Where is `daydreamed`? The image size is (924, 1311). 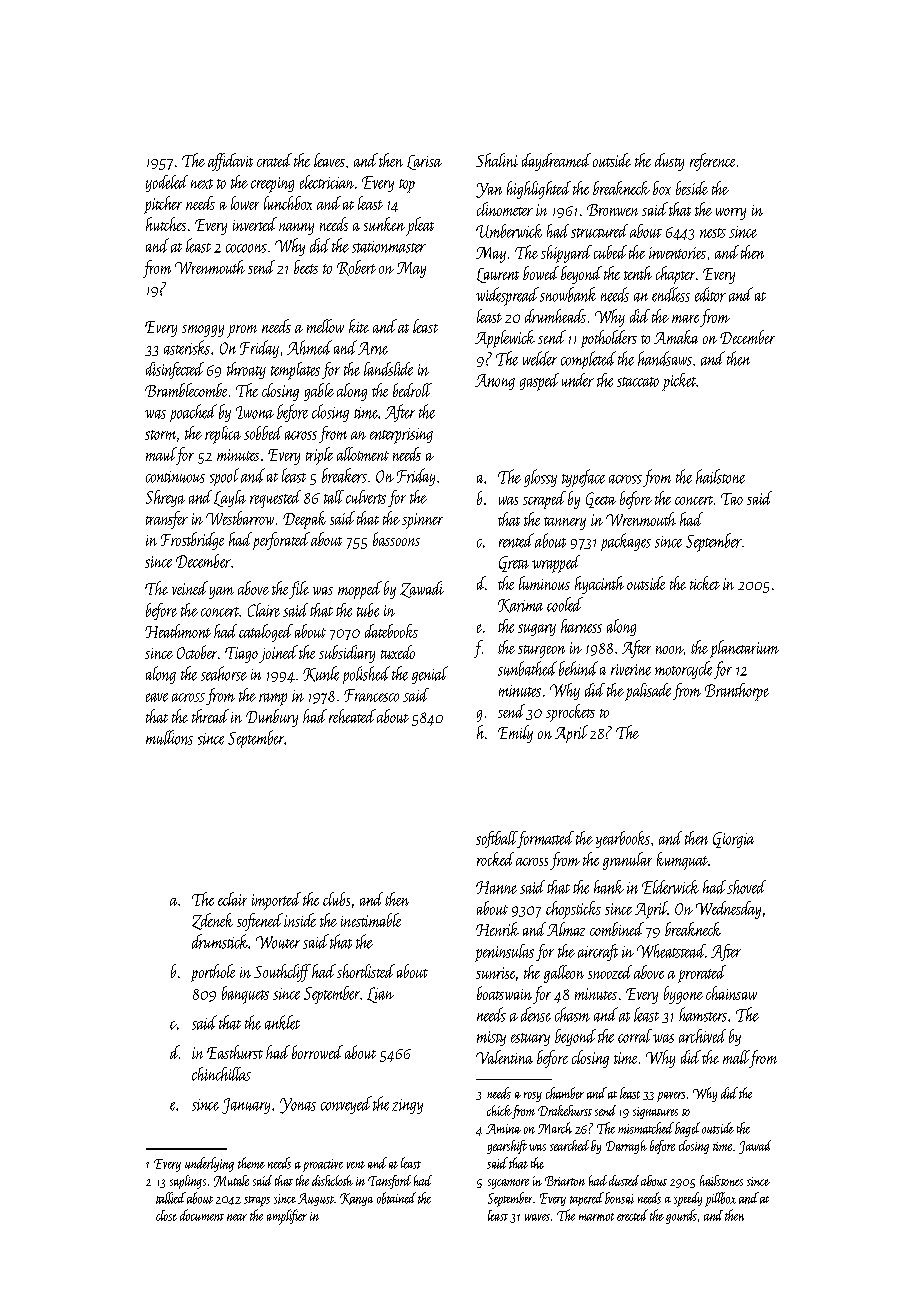
daydreamed is located at coordinates (556, 162).
